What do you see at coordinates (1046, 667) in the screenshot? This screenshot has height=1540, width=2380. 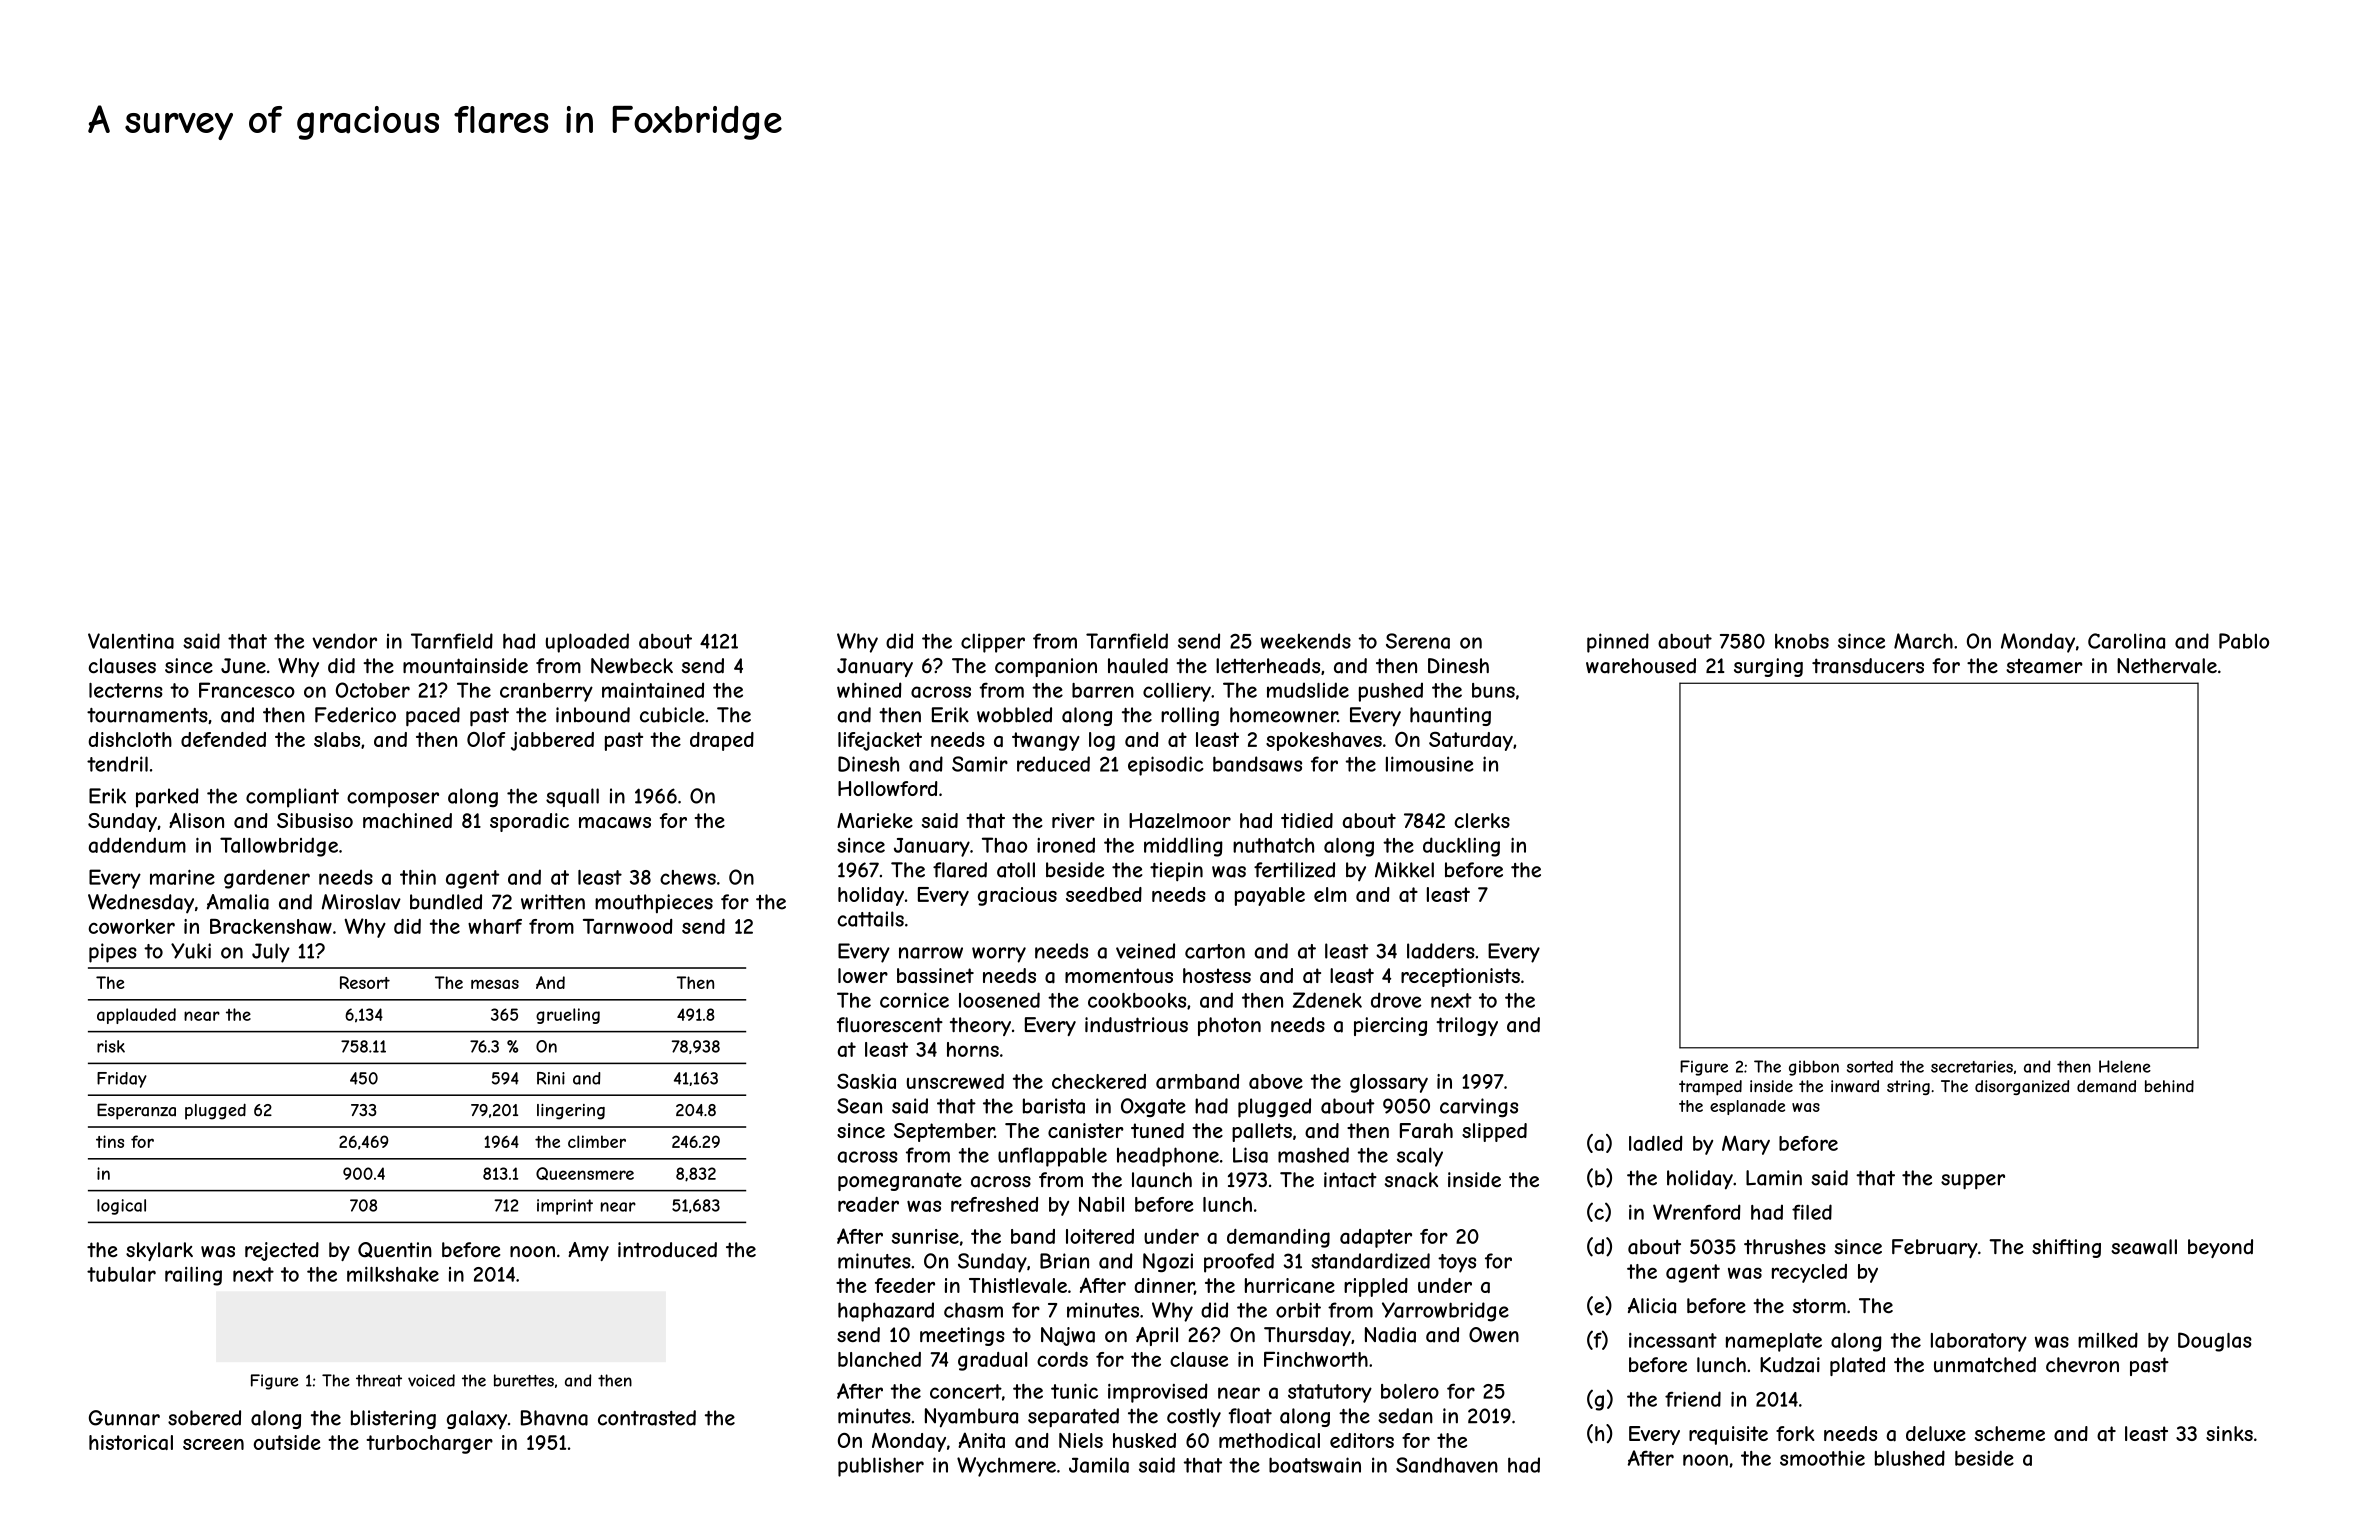 I see `companion` at bounding box center [1046, 667].
